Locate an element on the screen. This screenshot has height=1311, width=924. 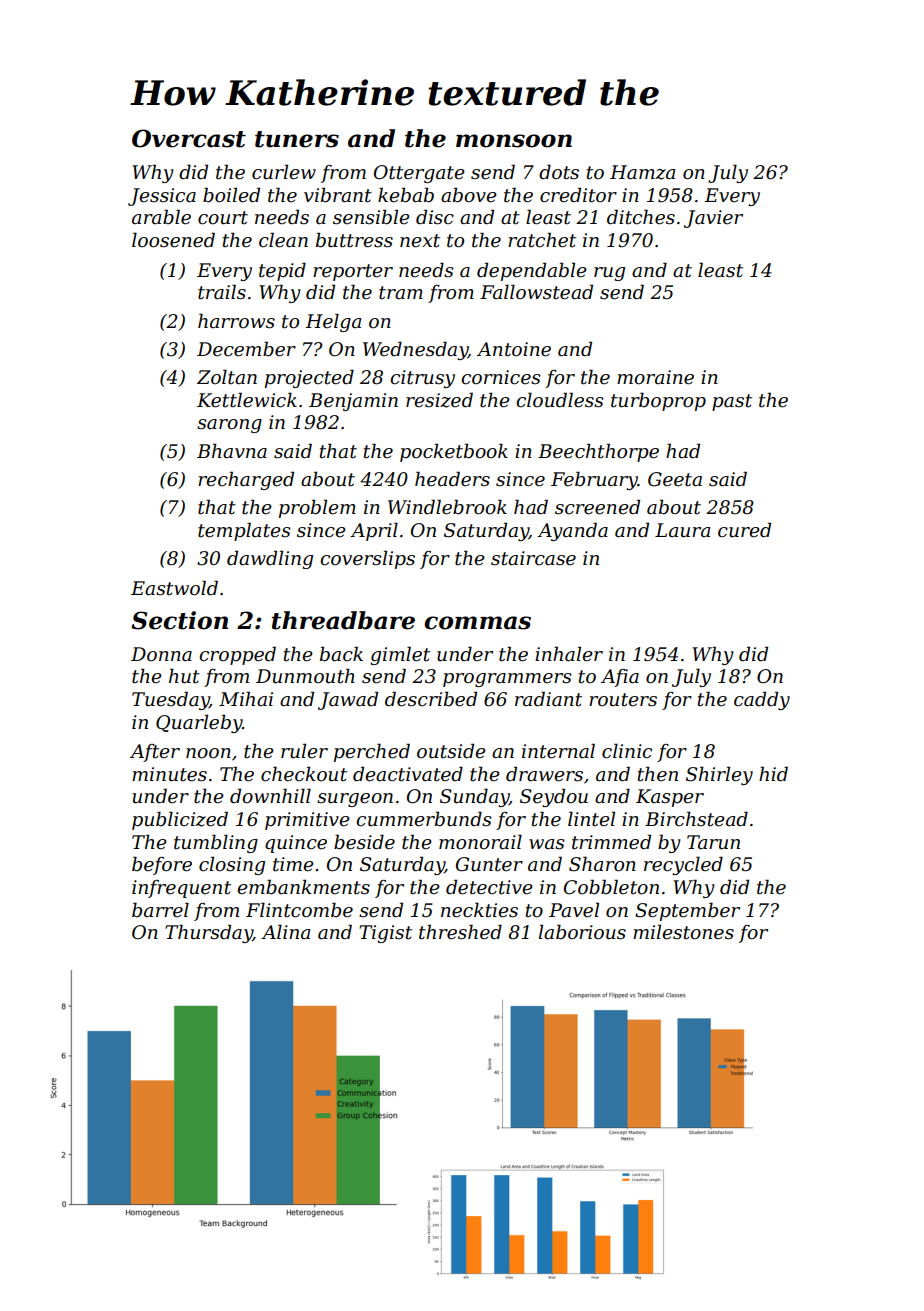
After is located at coordinates (155, 753).
